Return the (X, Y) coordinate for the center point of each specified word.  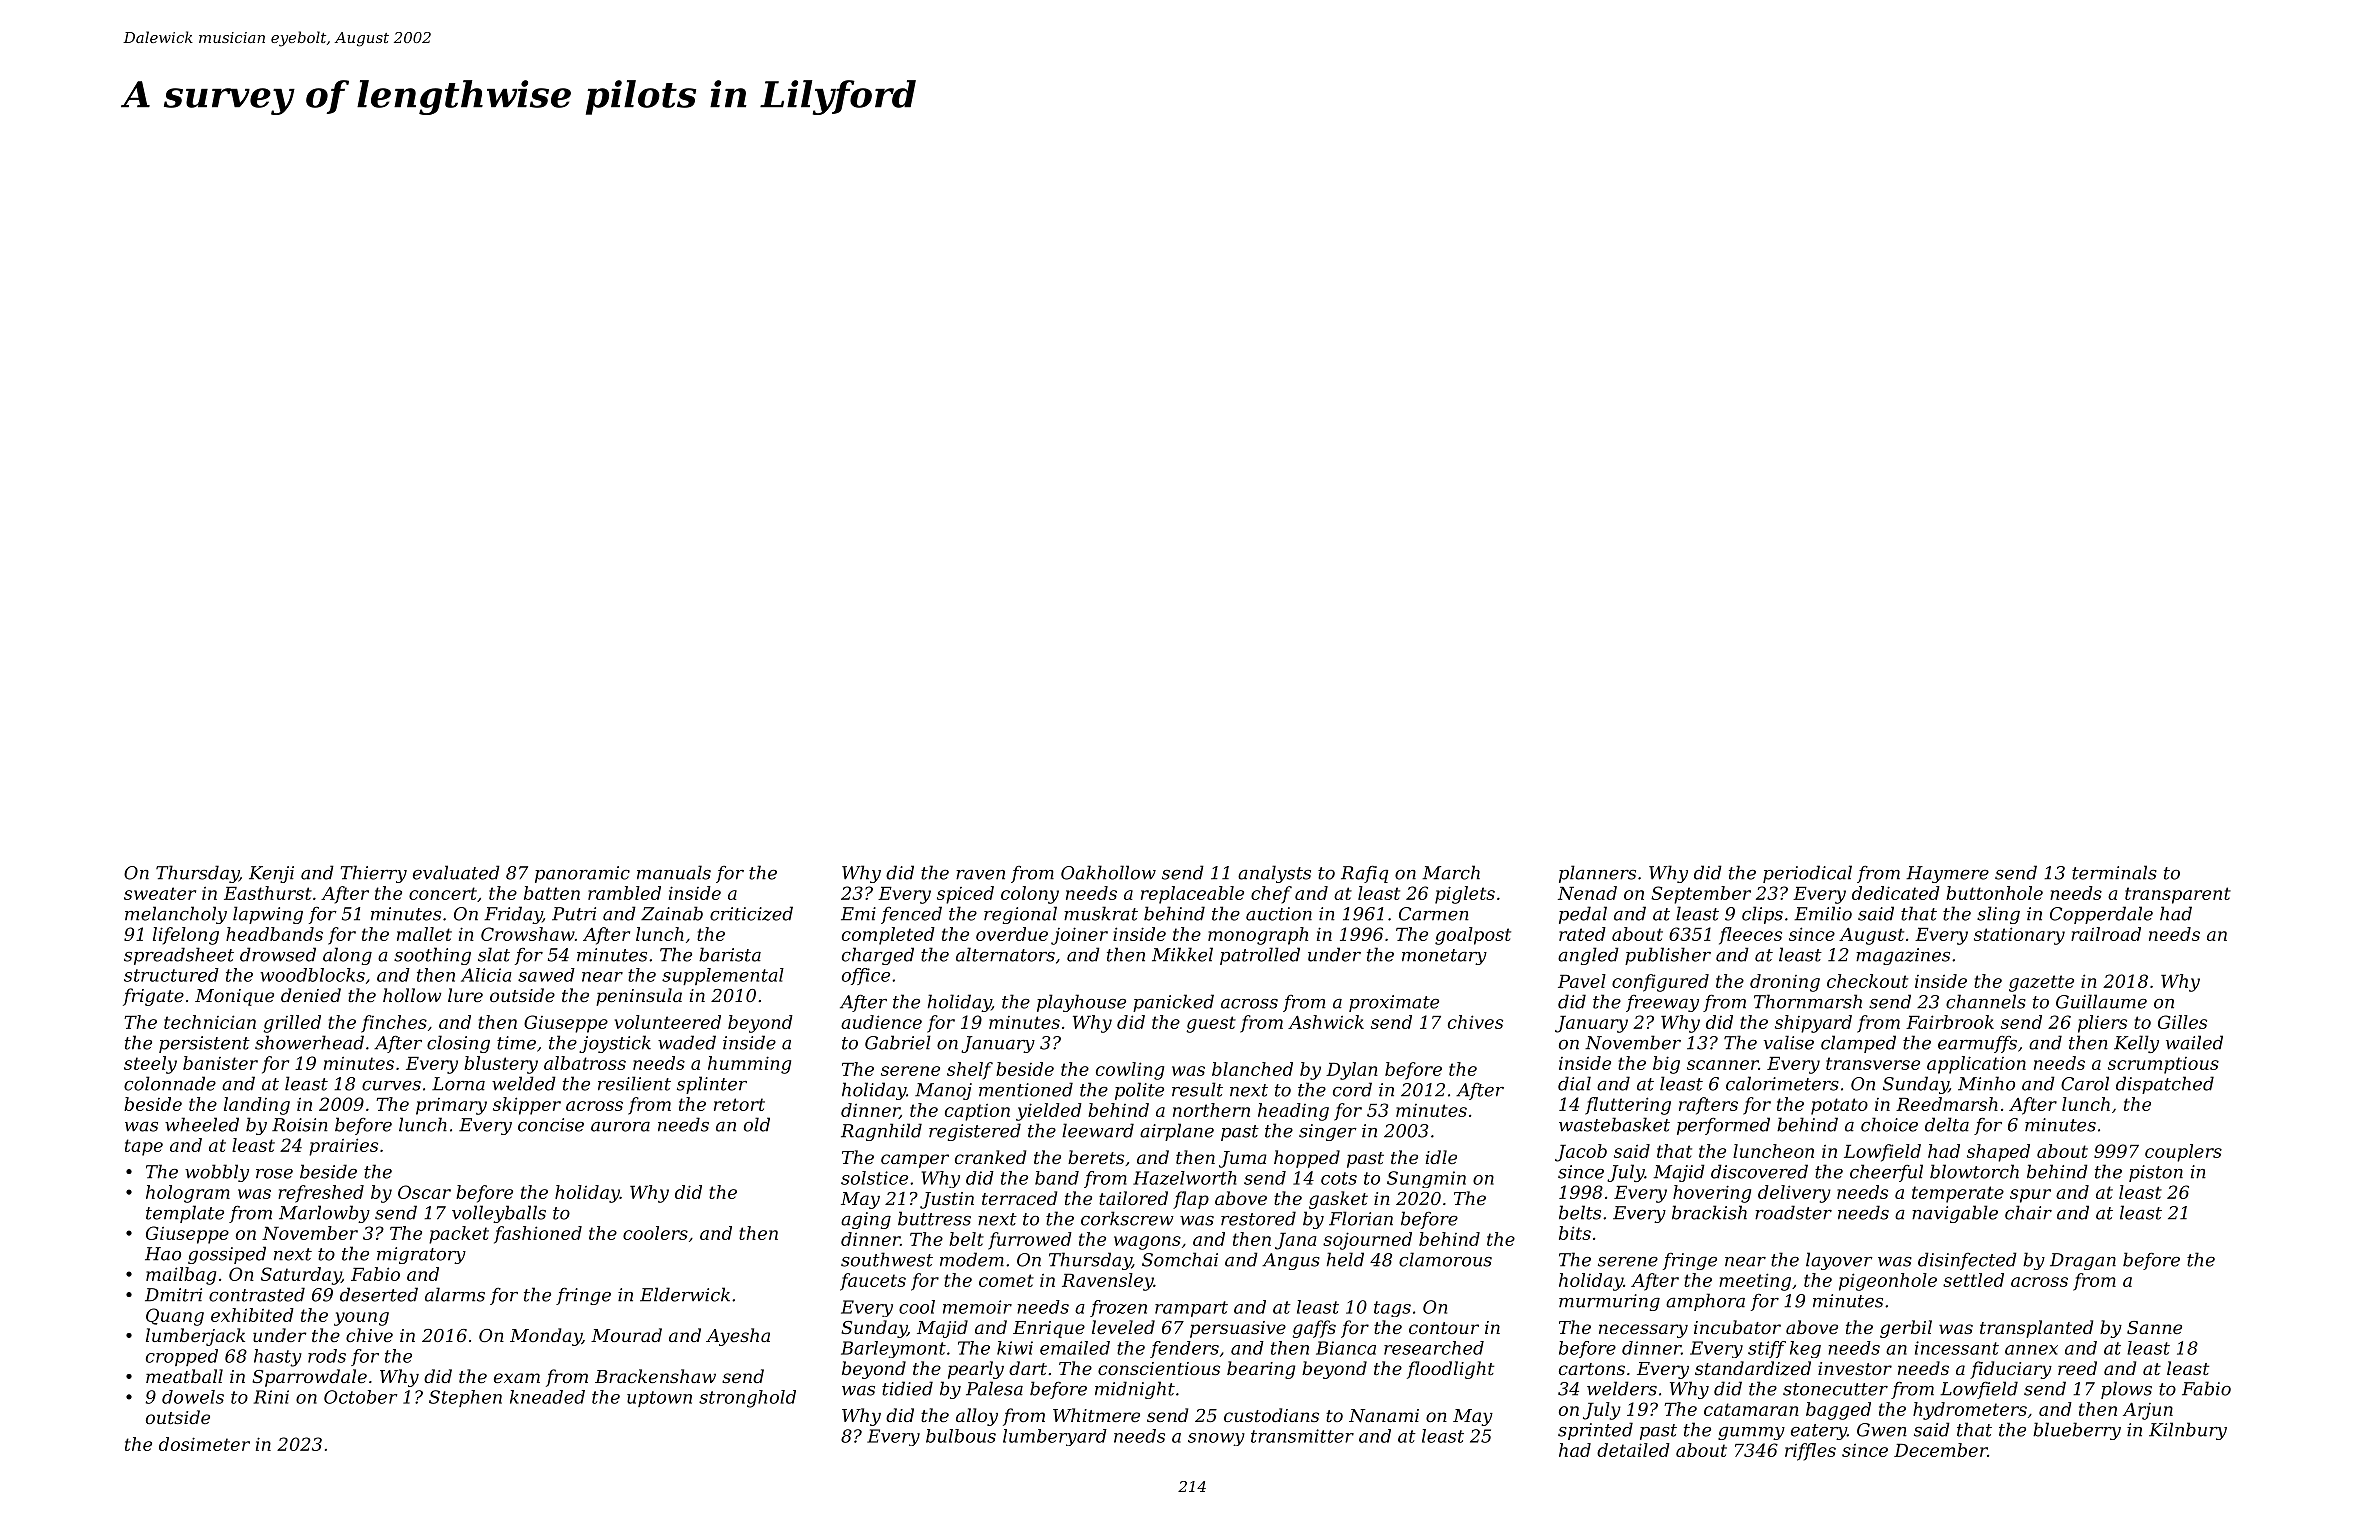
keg (1805, 1349)
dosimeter (204, 1444)
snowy (1216, 1439)
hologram (188, 1194)
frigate (153, 997)
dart (1028, 1368)
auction (1279, 914)
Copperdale (2101, 915)
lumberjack (195, 1337)
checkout (1867, 981)
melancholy (176, 915)
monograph (1258, 936)
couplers (2183, 1153)
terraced (1019, 1198)
